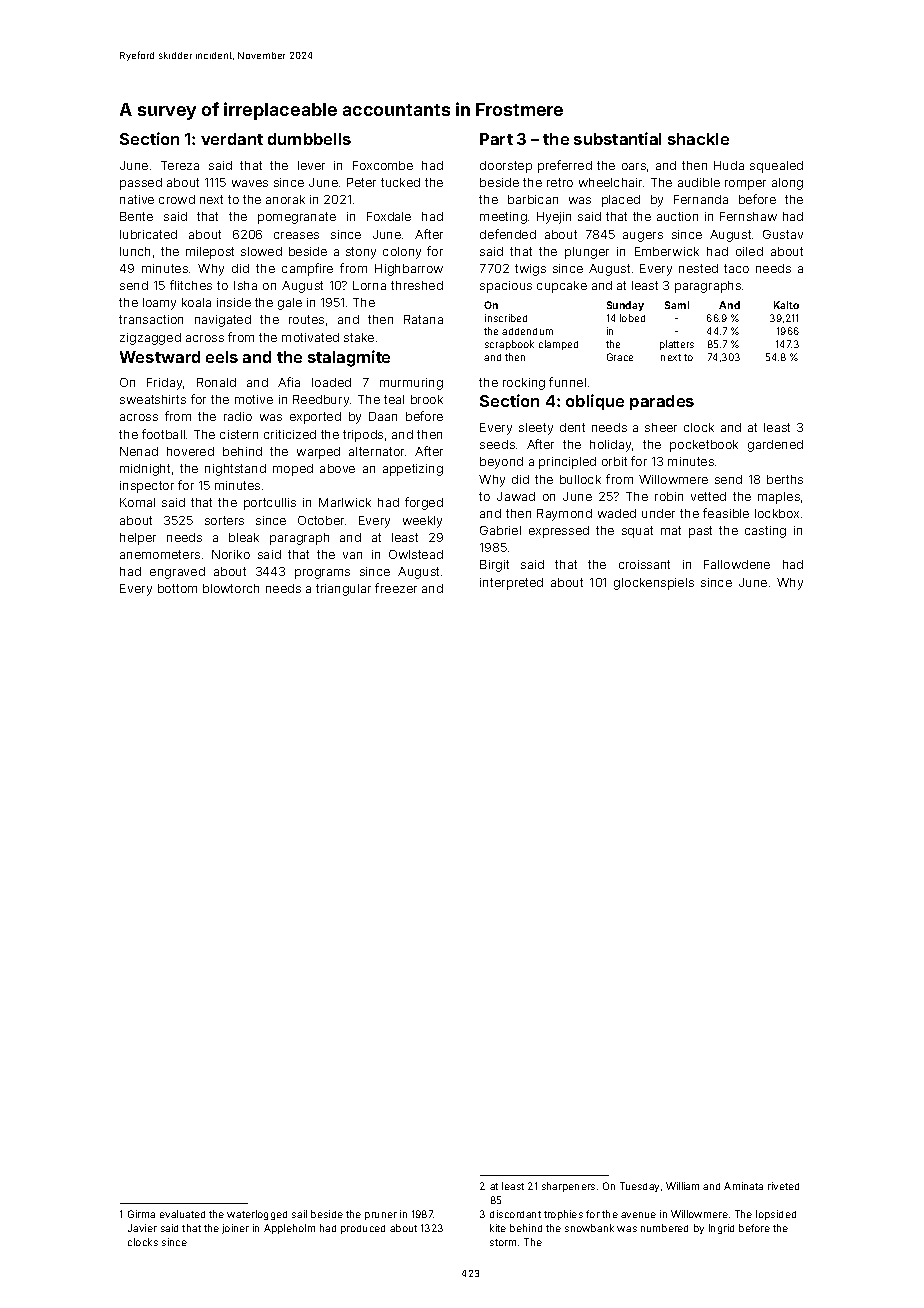  What do you see at coordinates (682, 1186) in the screenshot?
I see `William` at bounding box center [682, 1186].
